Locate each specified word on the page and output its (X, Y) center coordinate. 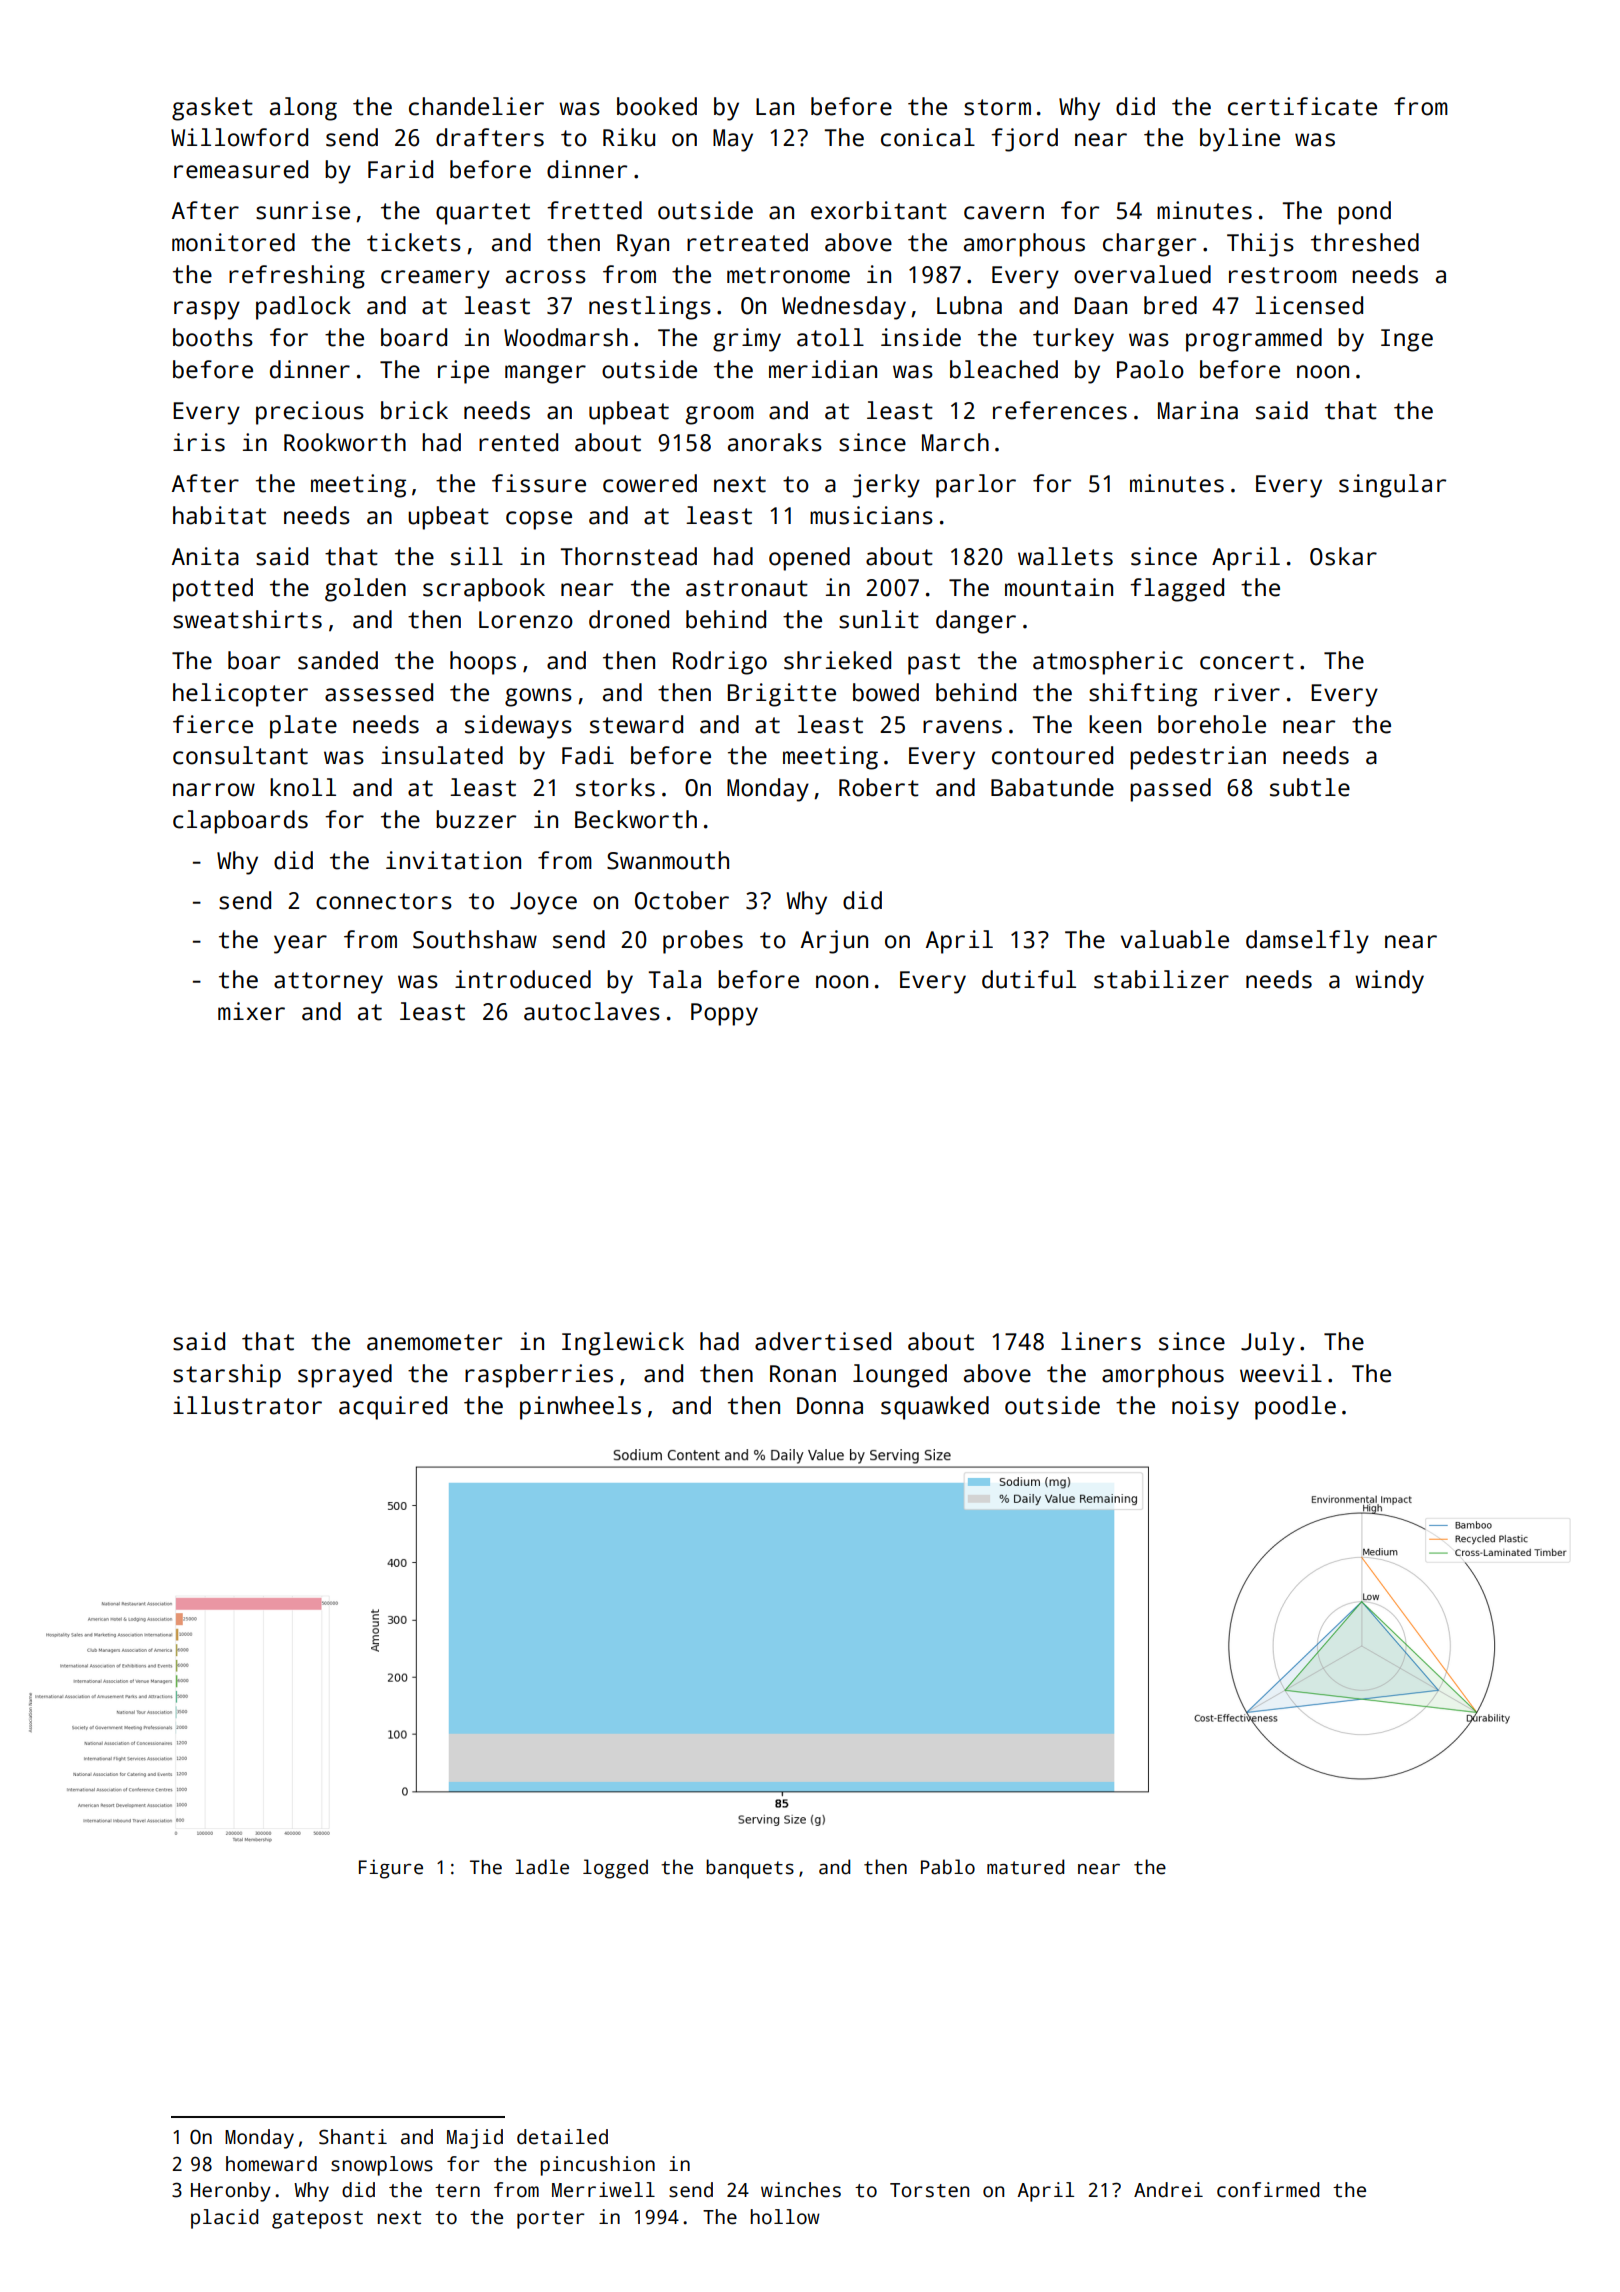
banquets (750, 1869)
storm (997, 107)
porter (551, 2220)
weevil (1281, 1373)
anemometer (434, 1342)
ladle (542, 1867)
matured (1025, 1867)
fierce (213, 724)
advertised (823, 1341)
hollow (785, 2217)
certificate (1302, 106)
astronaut (747, 588)
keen (1115, 724)
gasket (212, 109)
